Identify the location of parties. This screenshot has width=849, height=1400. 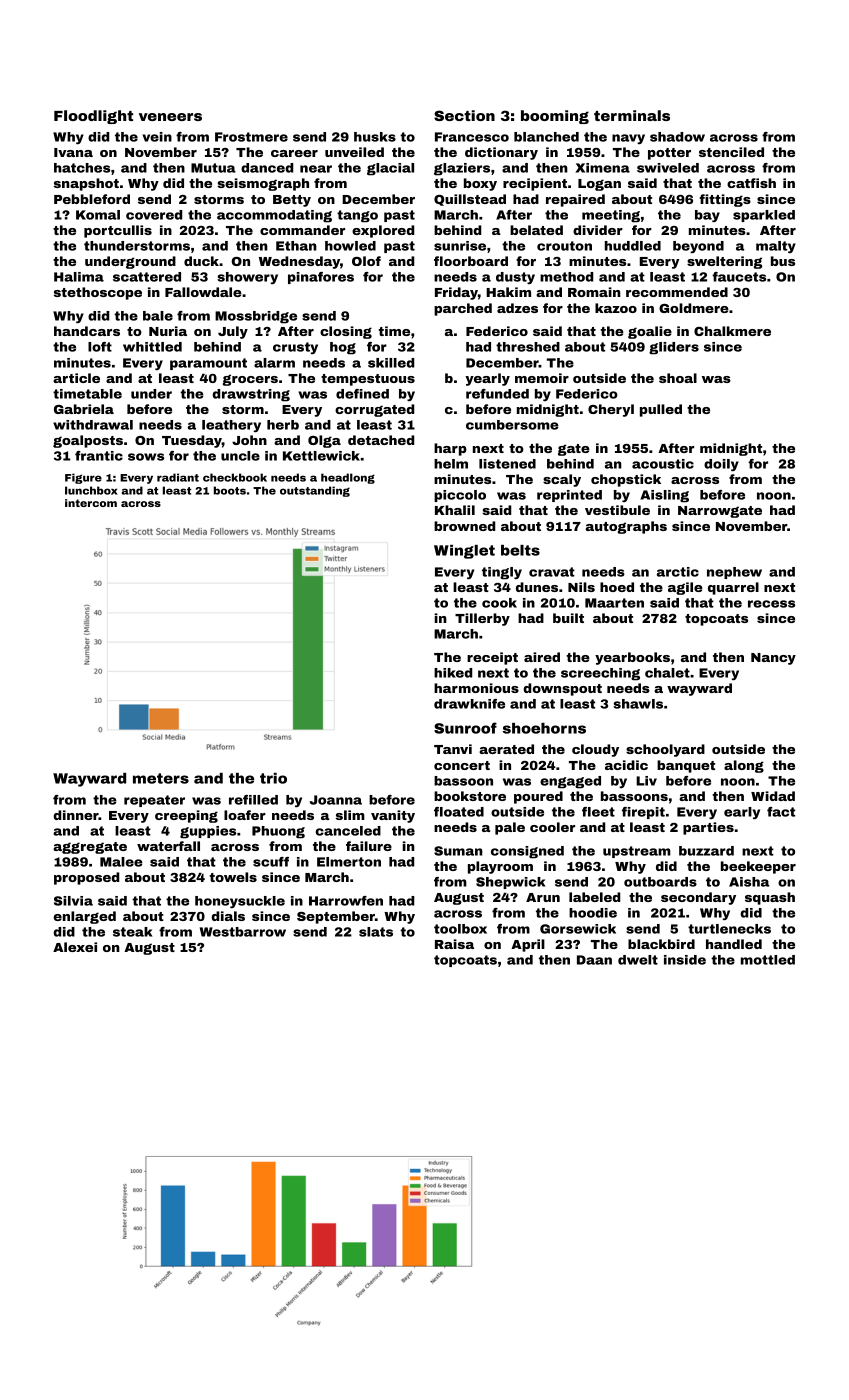
(708, 828).
